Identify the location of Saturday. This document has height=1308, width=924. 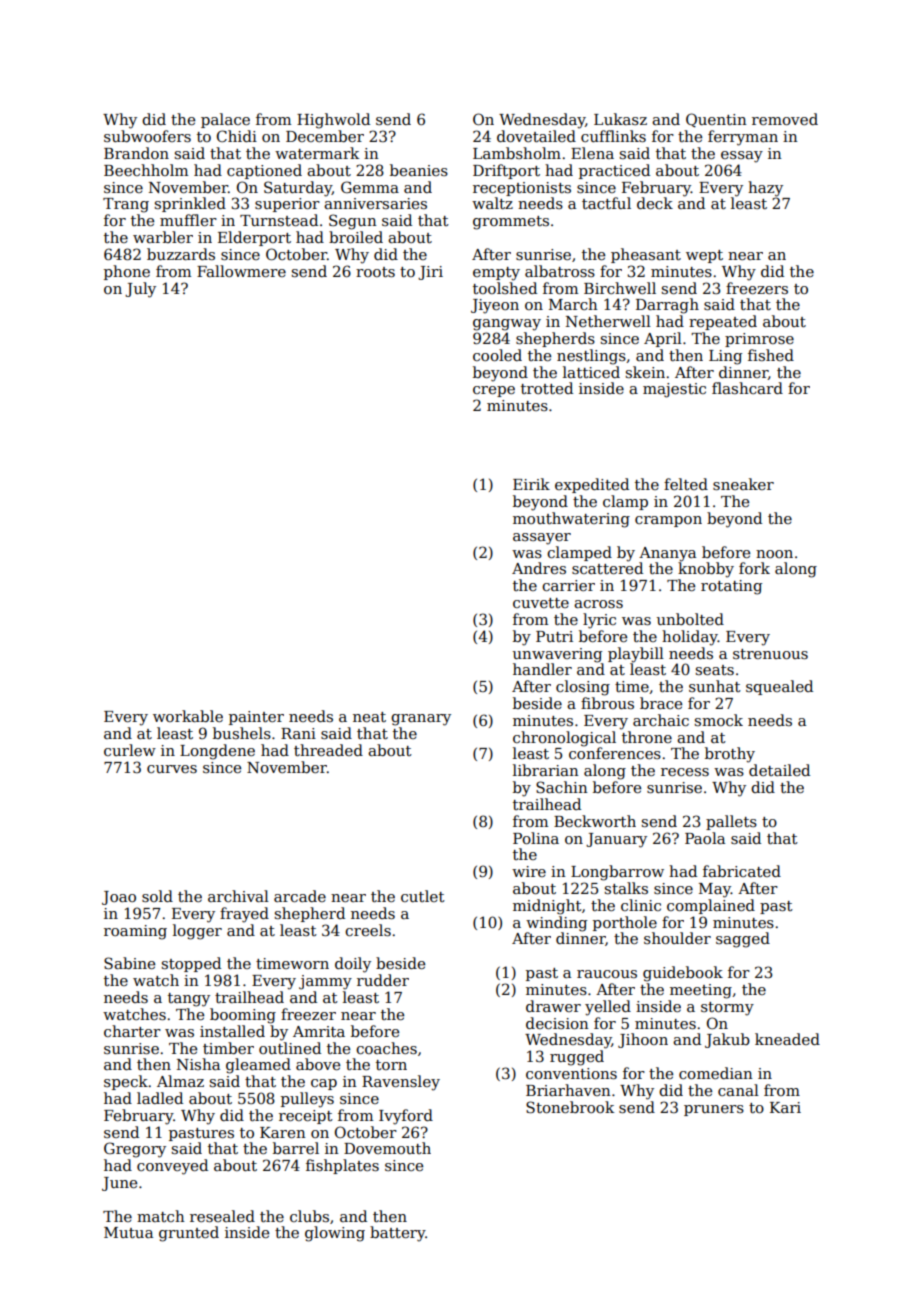
(298, 189).
